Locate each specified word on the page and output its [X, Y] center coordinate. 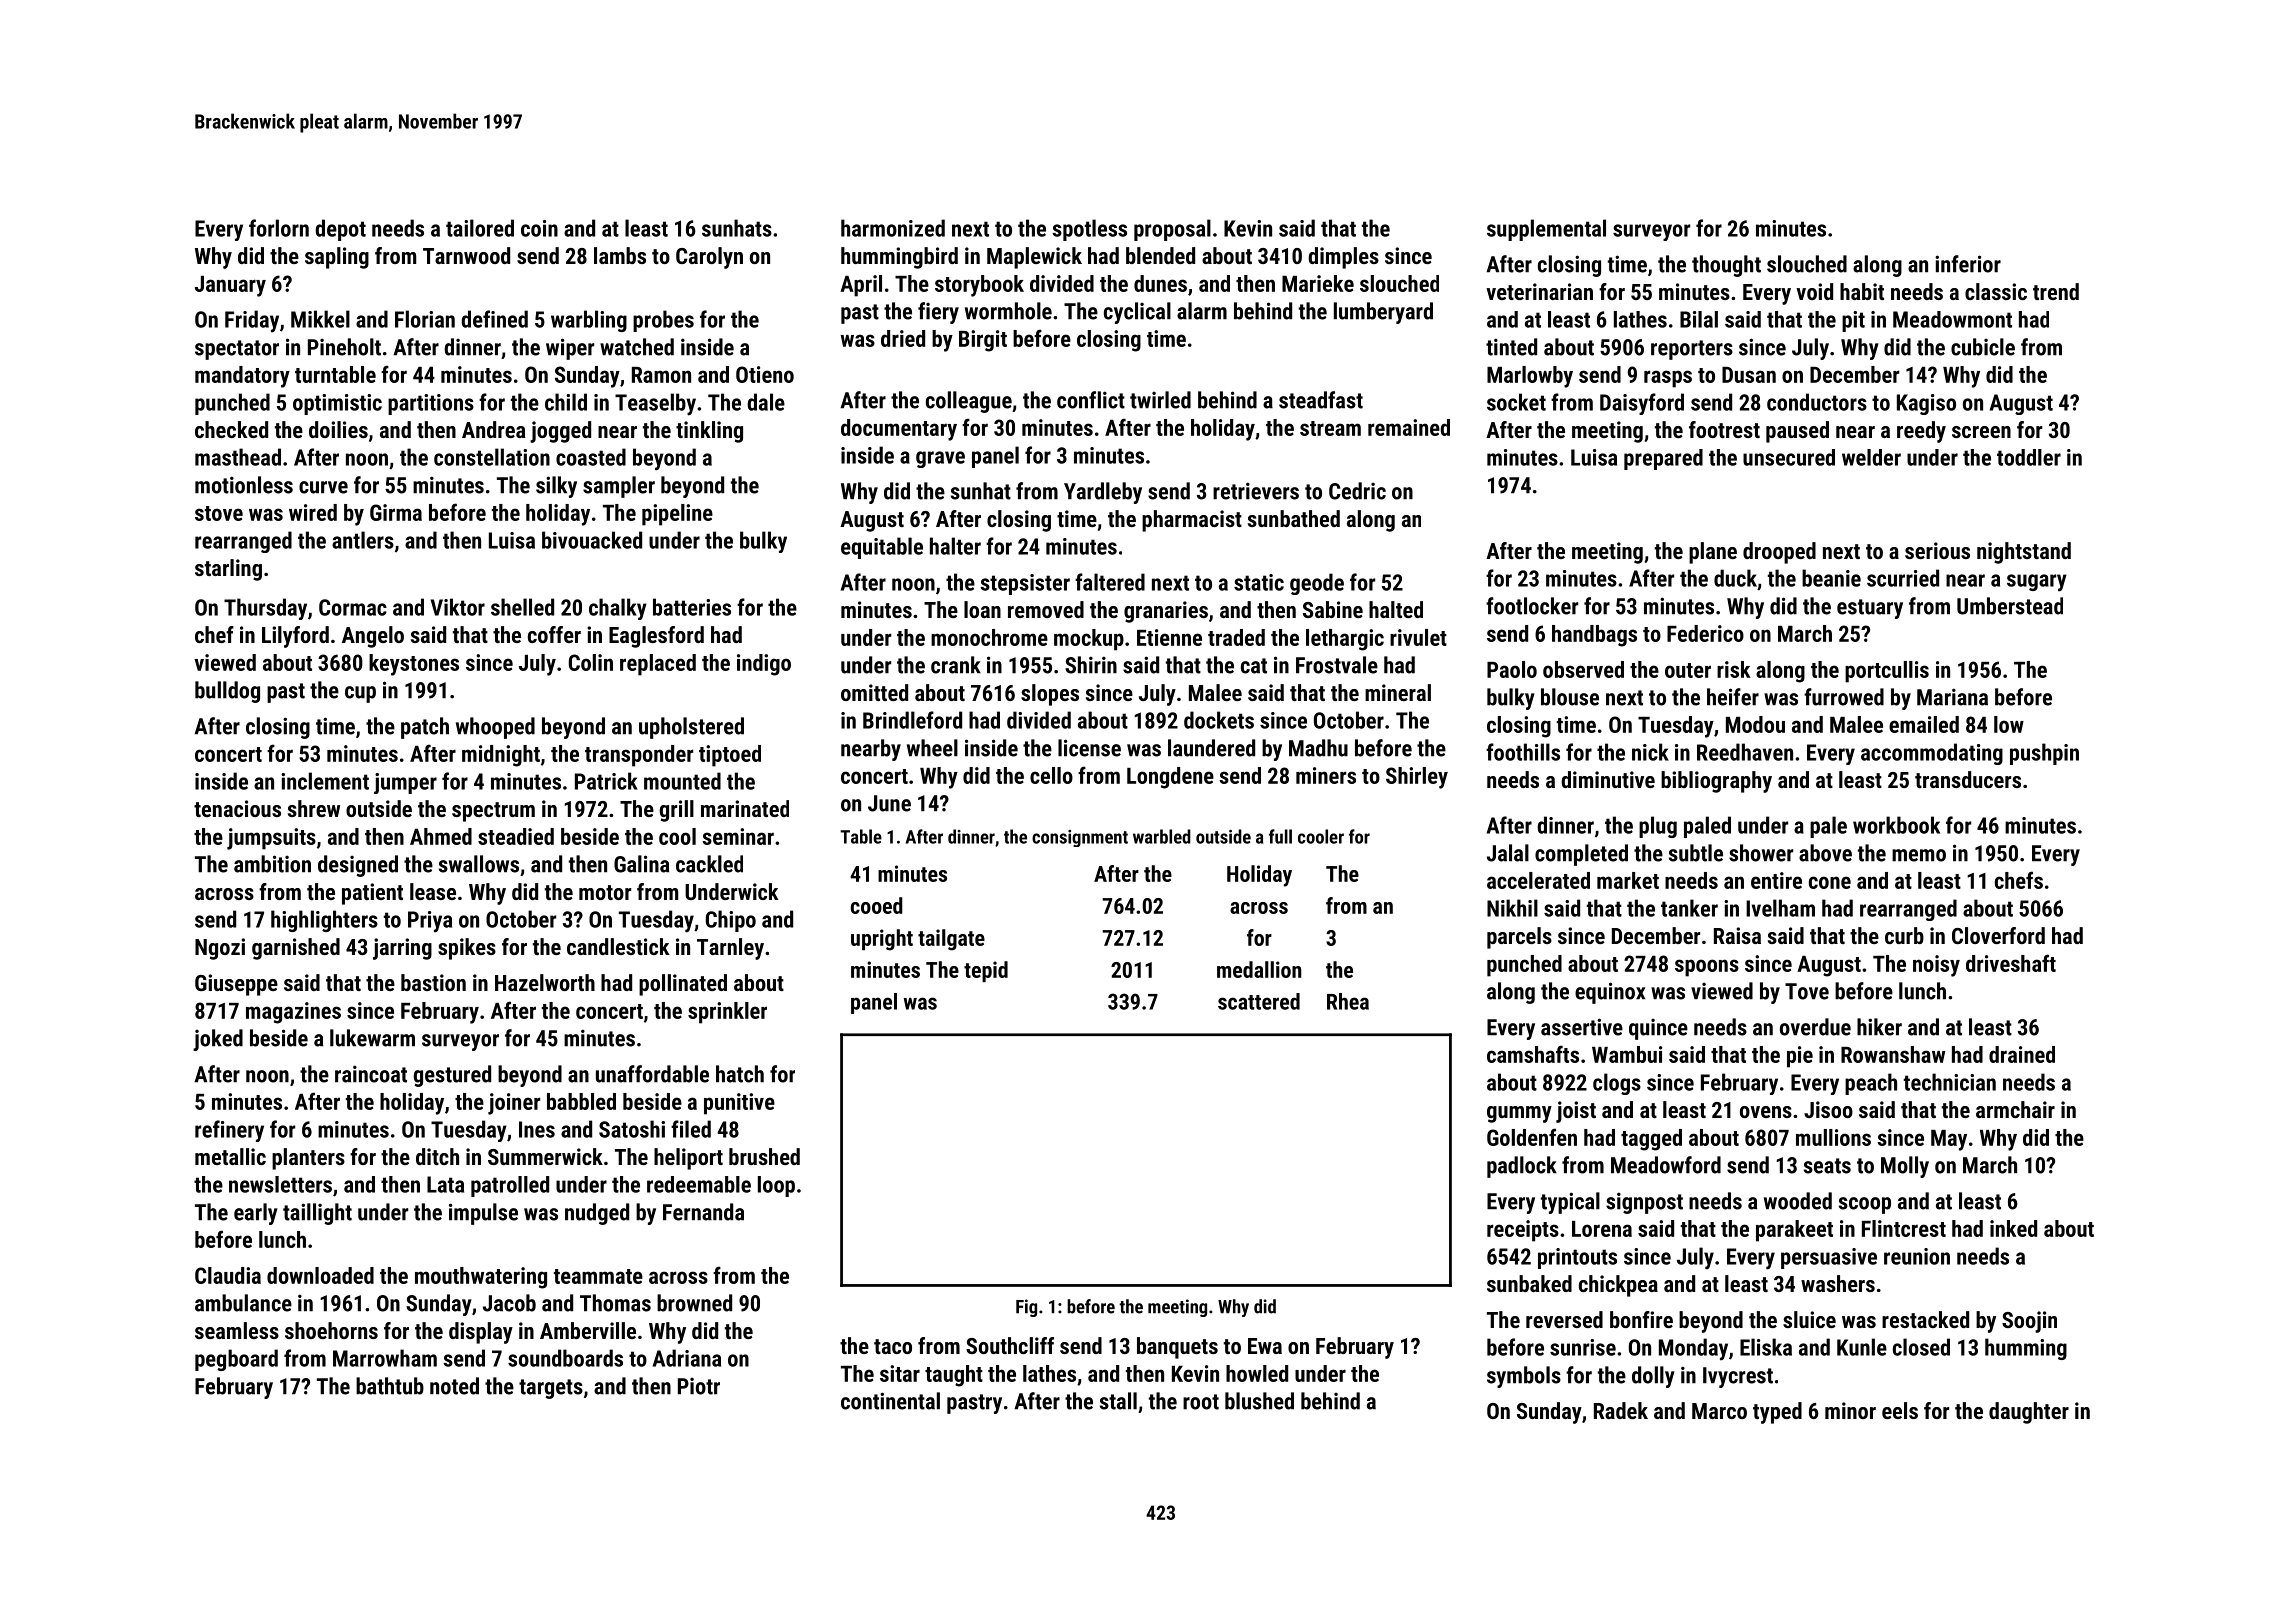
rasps [1668, 379]
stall [1118, 1401]
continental [890, 1401]
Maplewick [1034, 258]
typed [1777, 1413]
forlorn [279, 228]
